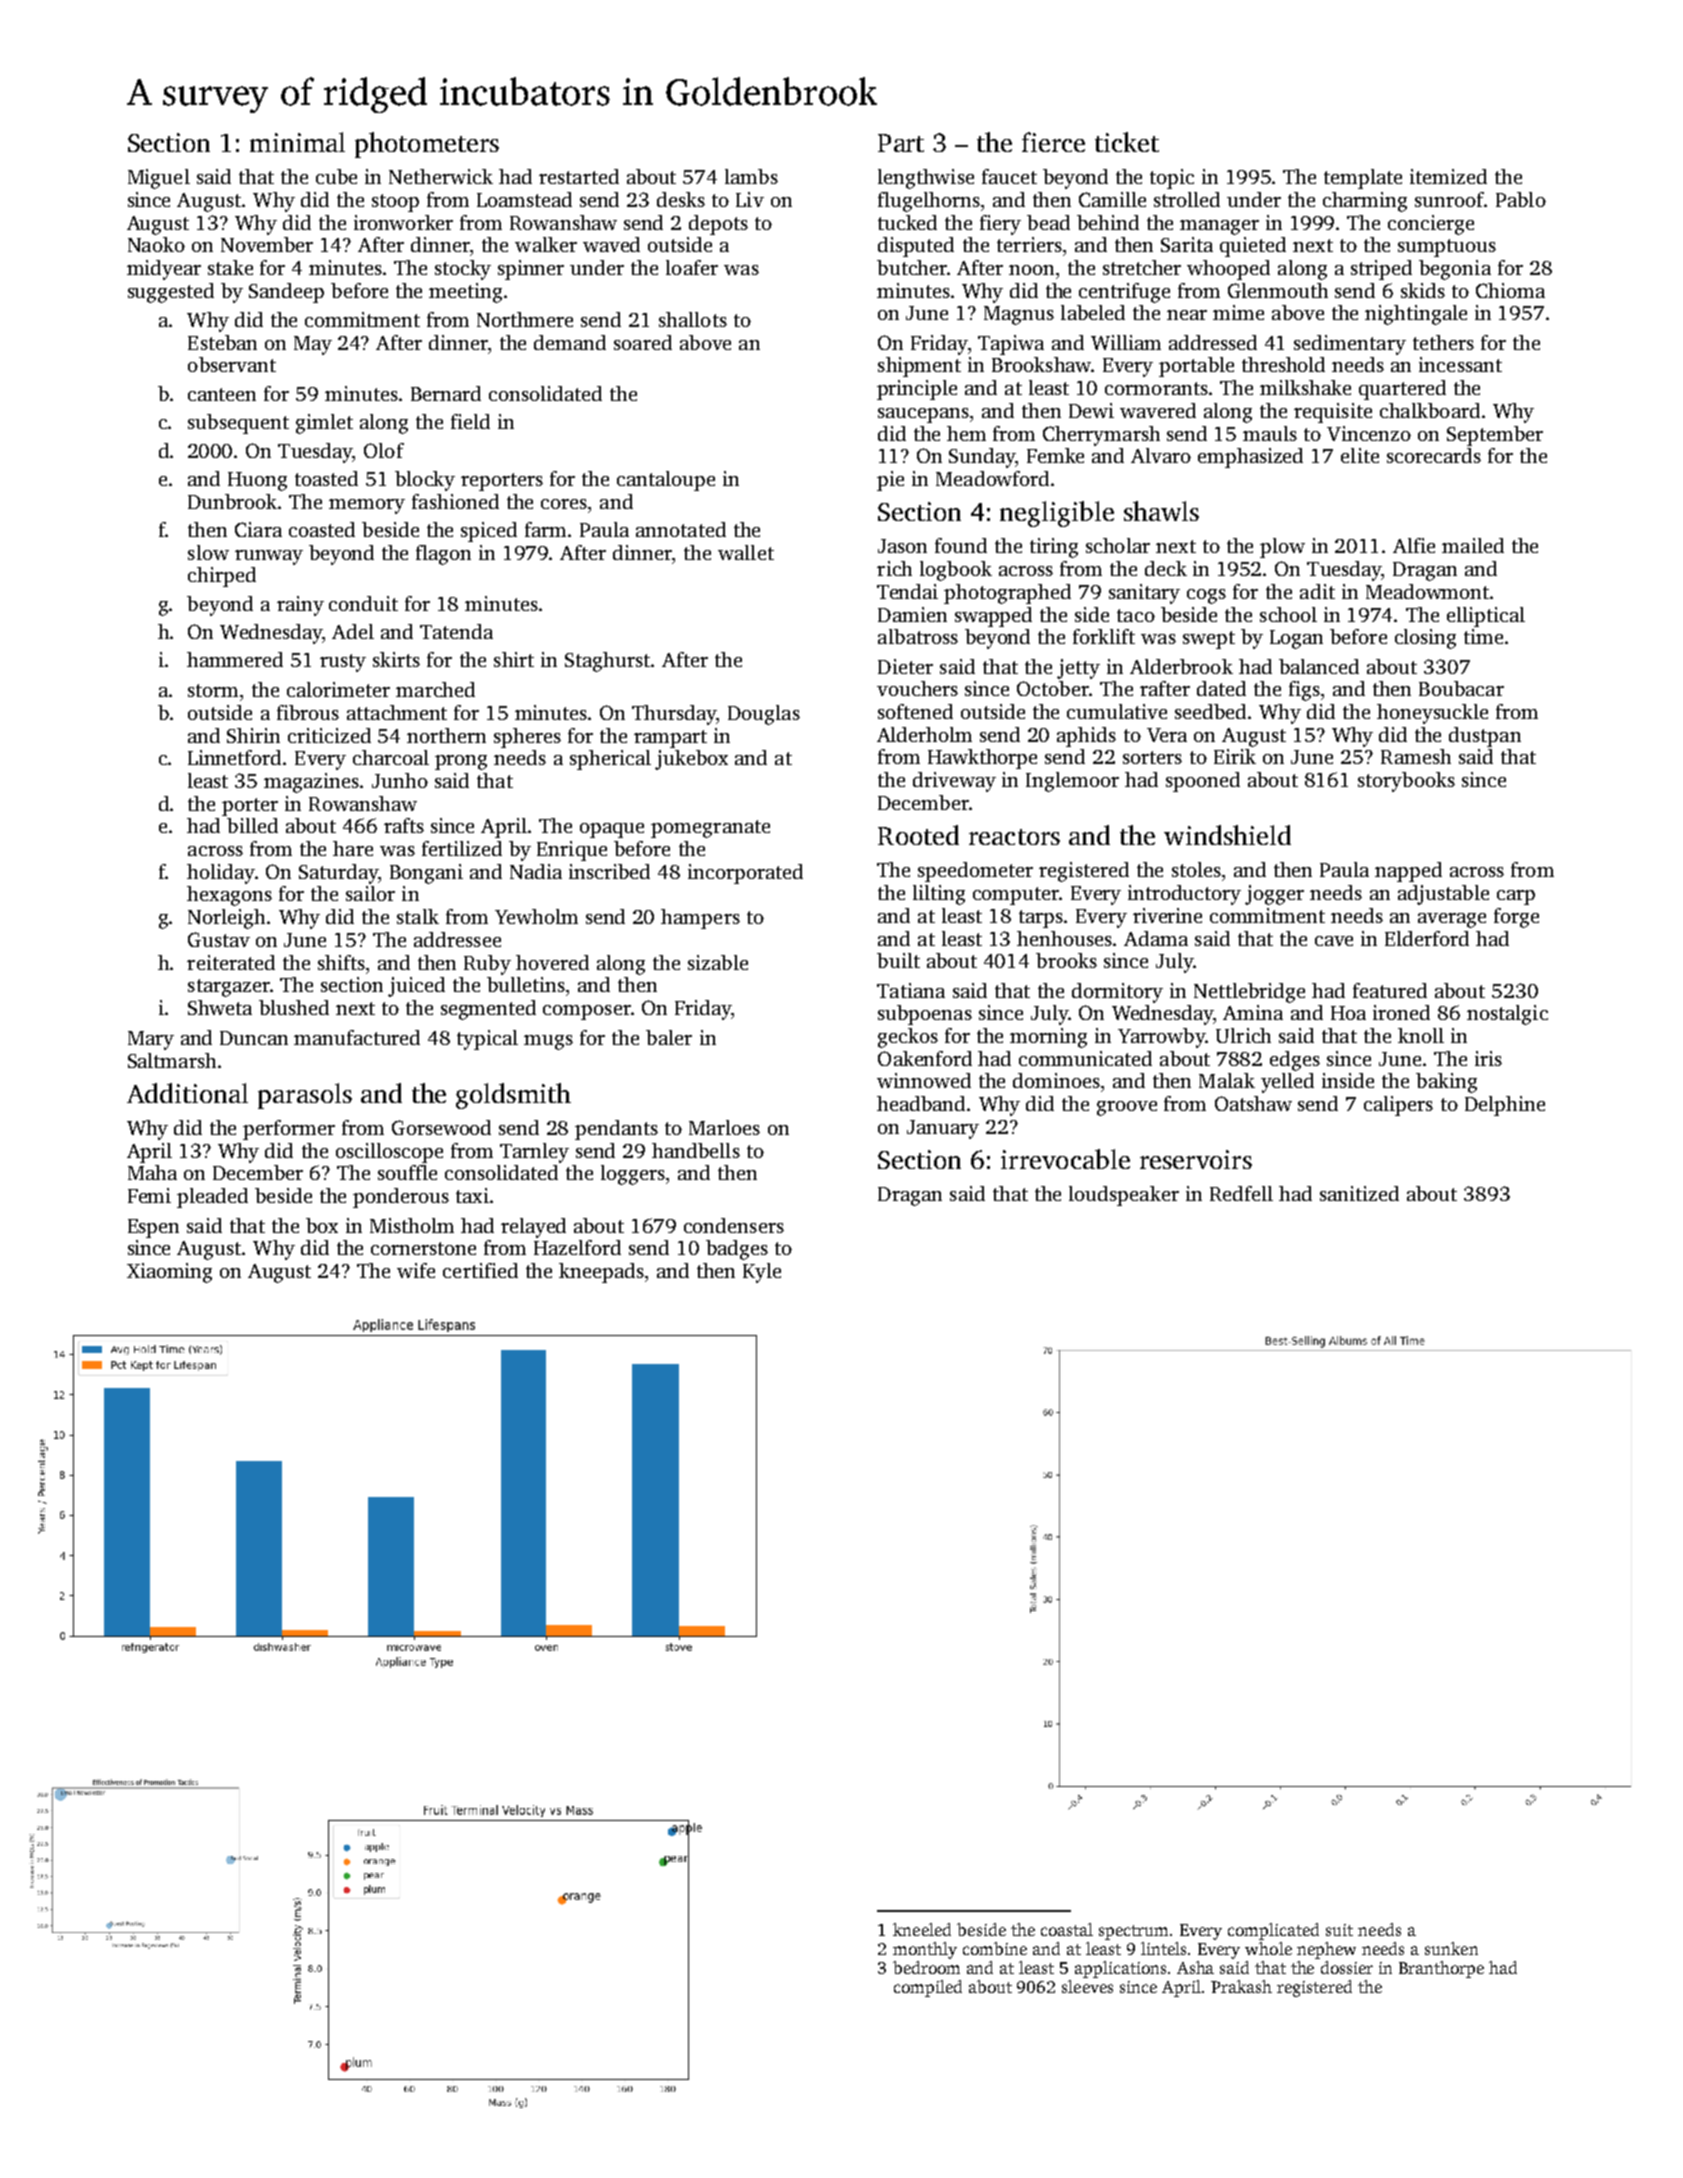 The image size is (1683, 2178). Describe the element at coordinates (416, 1270) in the screenshot. I see `wife` at that location.
